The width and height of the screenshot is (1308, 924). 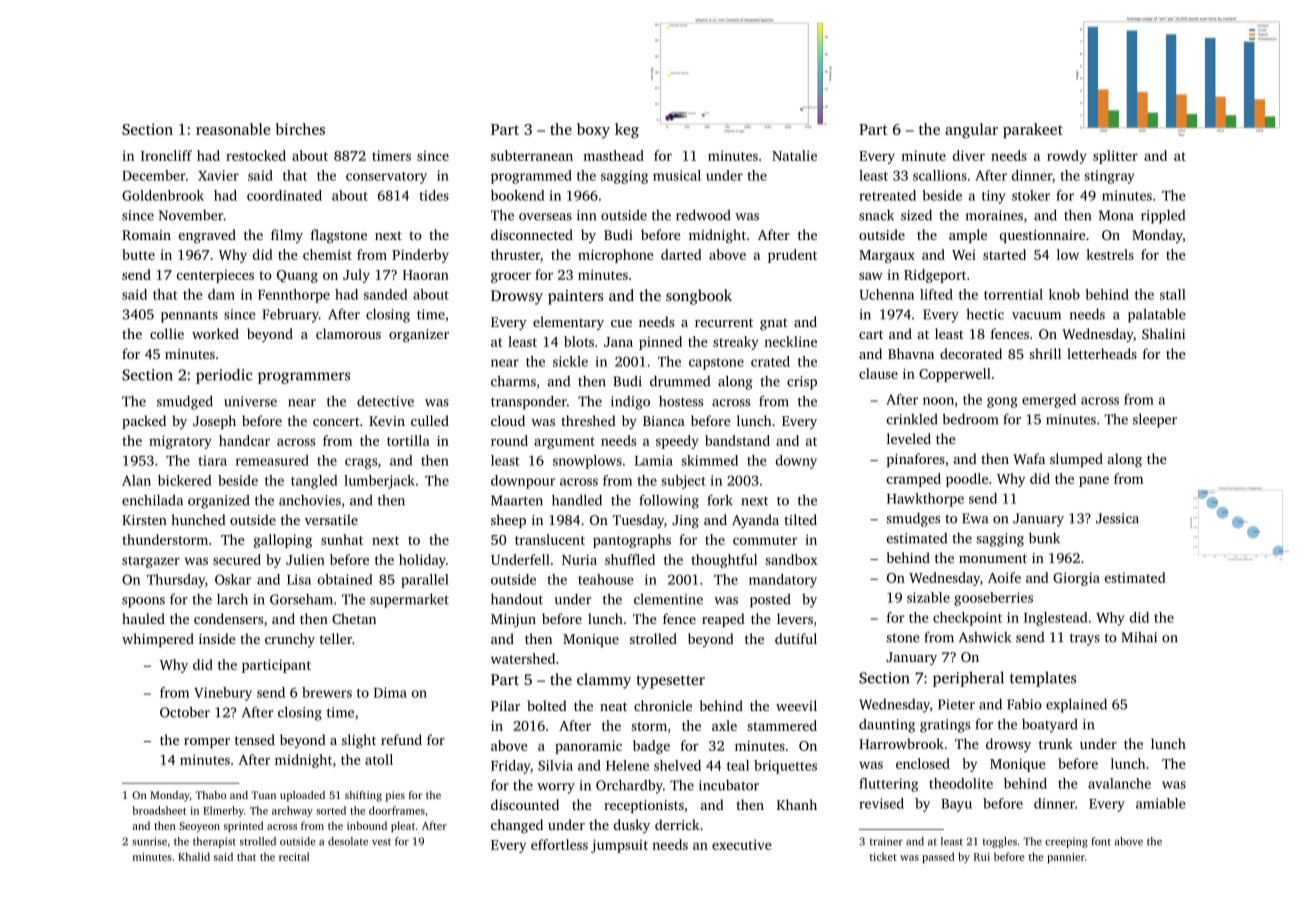 I want to click on cart, so click(x=871, y=334).
